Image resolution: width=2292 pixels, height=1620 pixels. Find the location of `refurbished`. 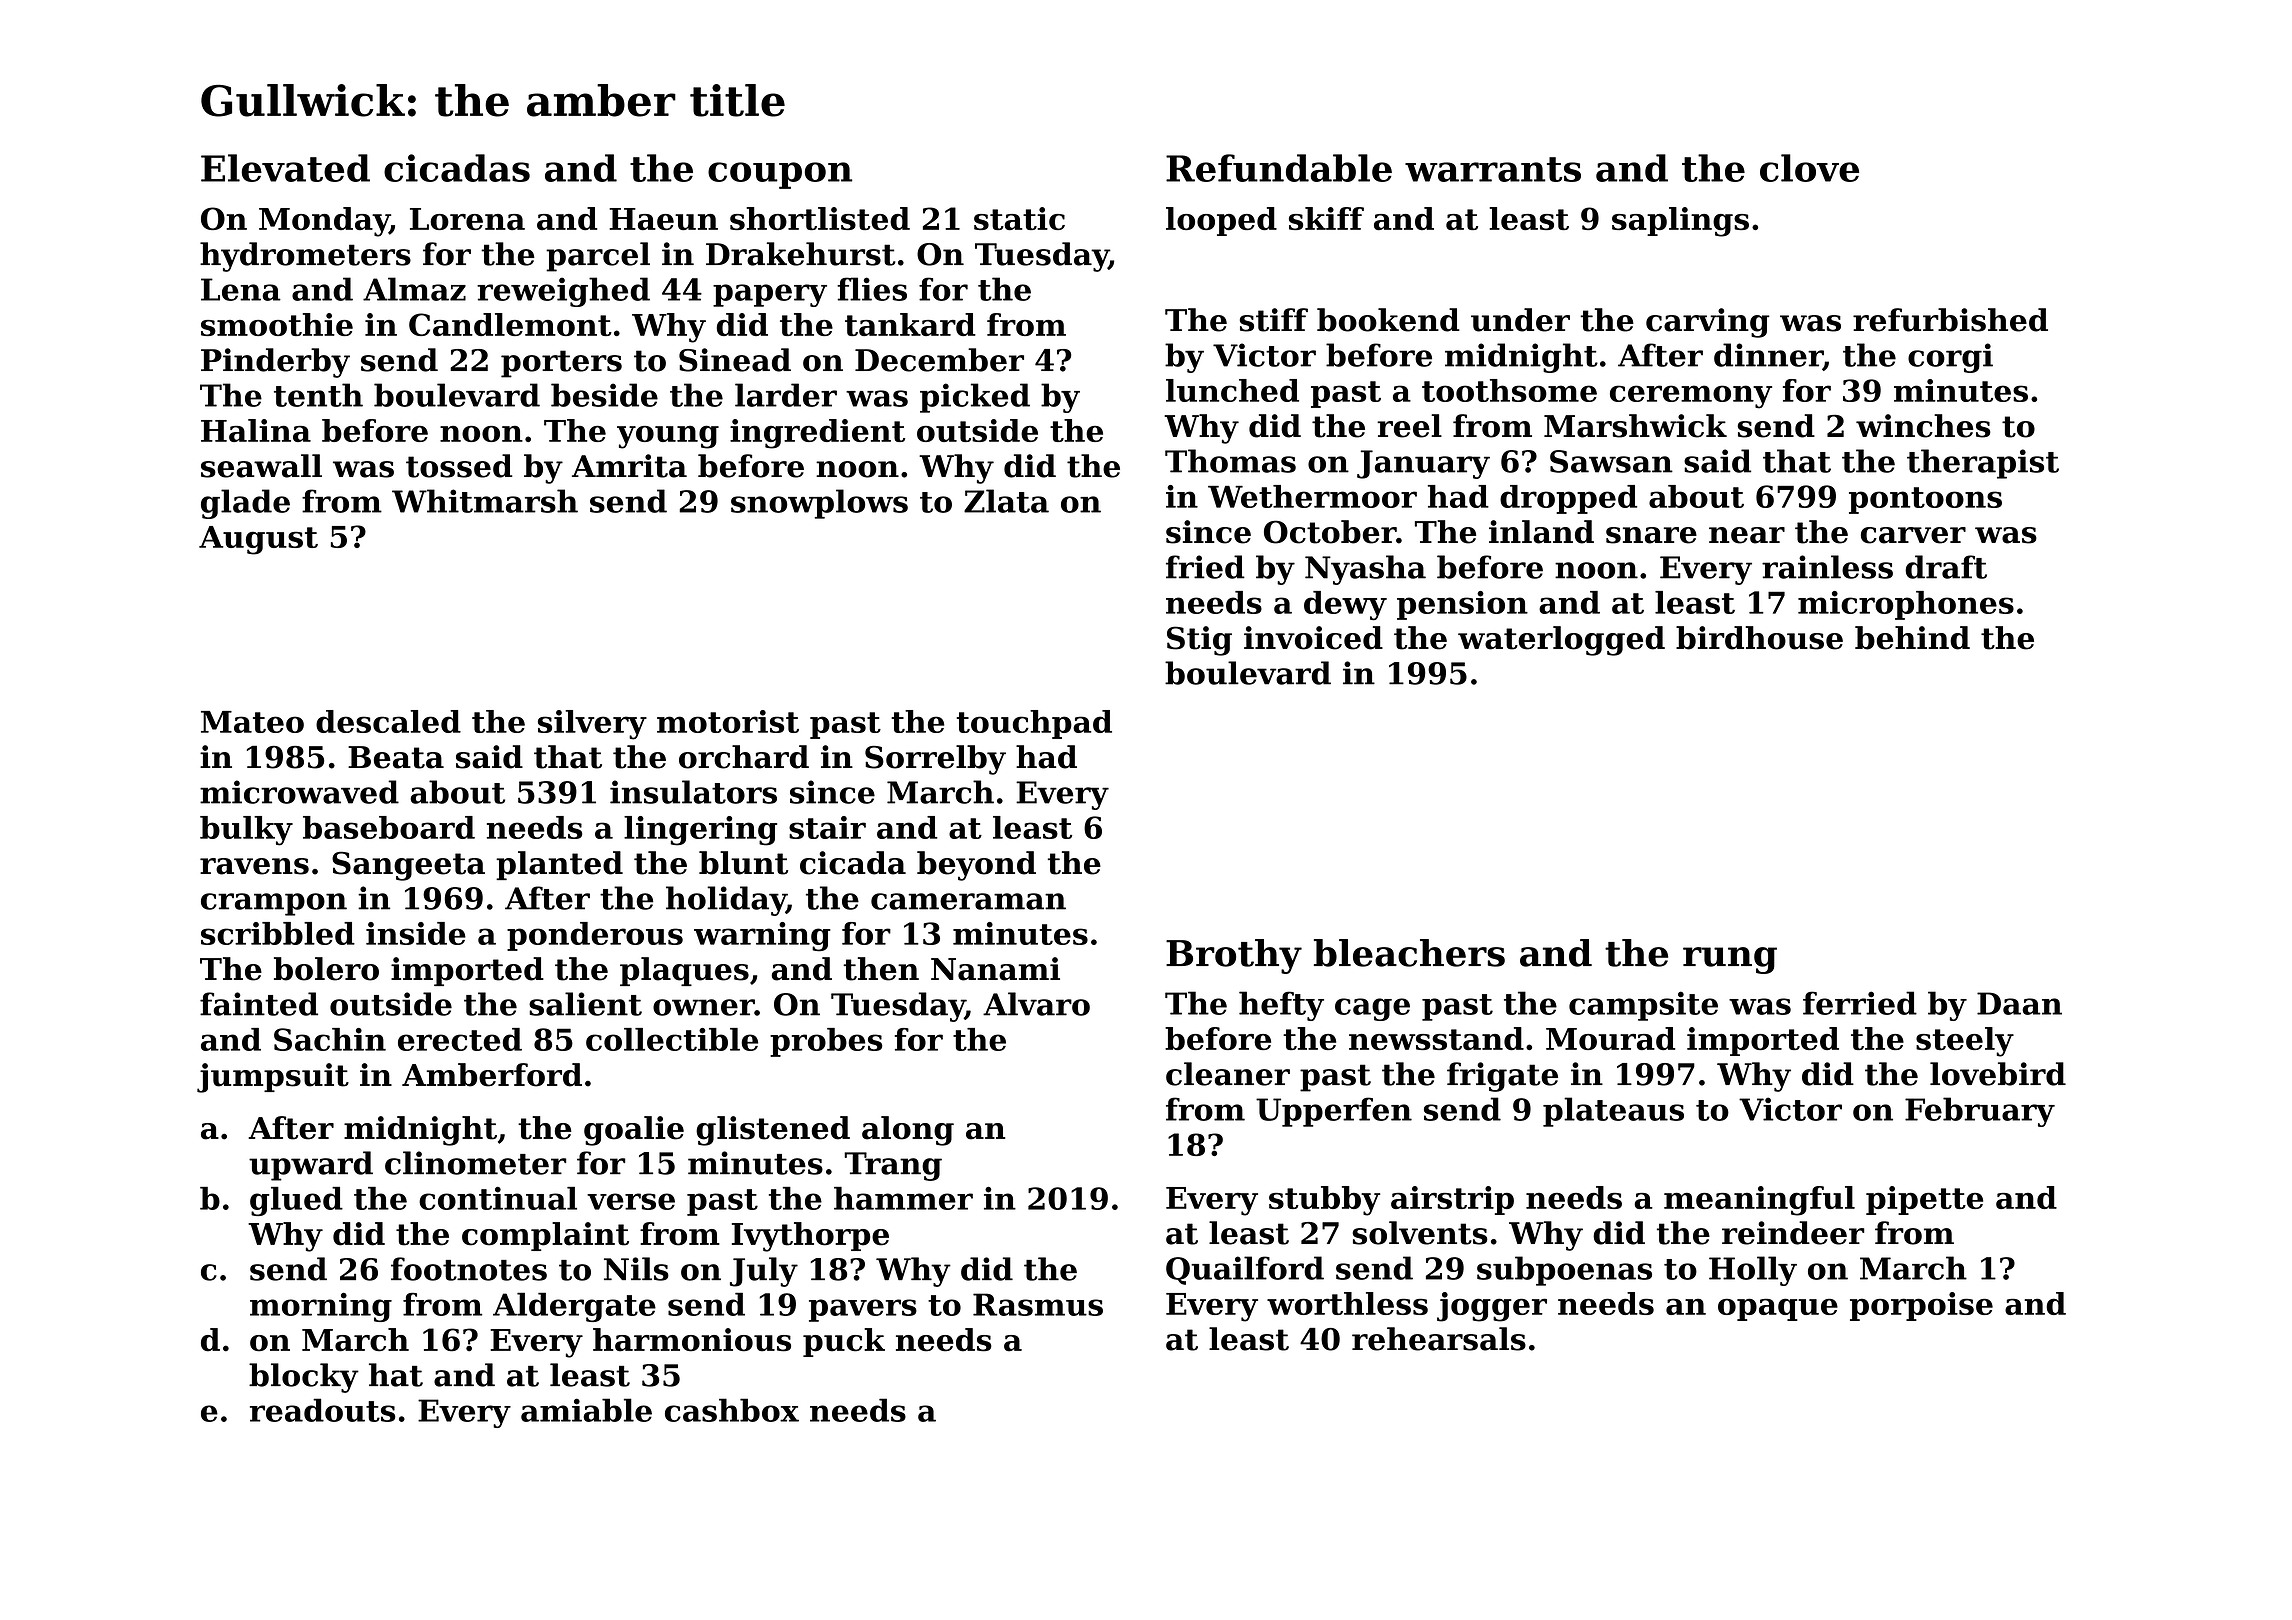

refurbished is located at coordinates (1950, 320).
